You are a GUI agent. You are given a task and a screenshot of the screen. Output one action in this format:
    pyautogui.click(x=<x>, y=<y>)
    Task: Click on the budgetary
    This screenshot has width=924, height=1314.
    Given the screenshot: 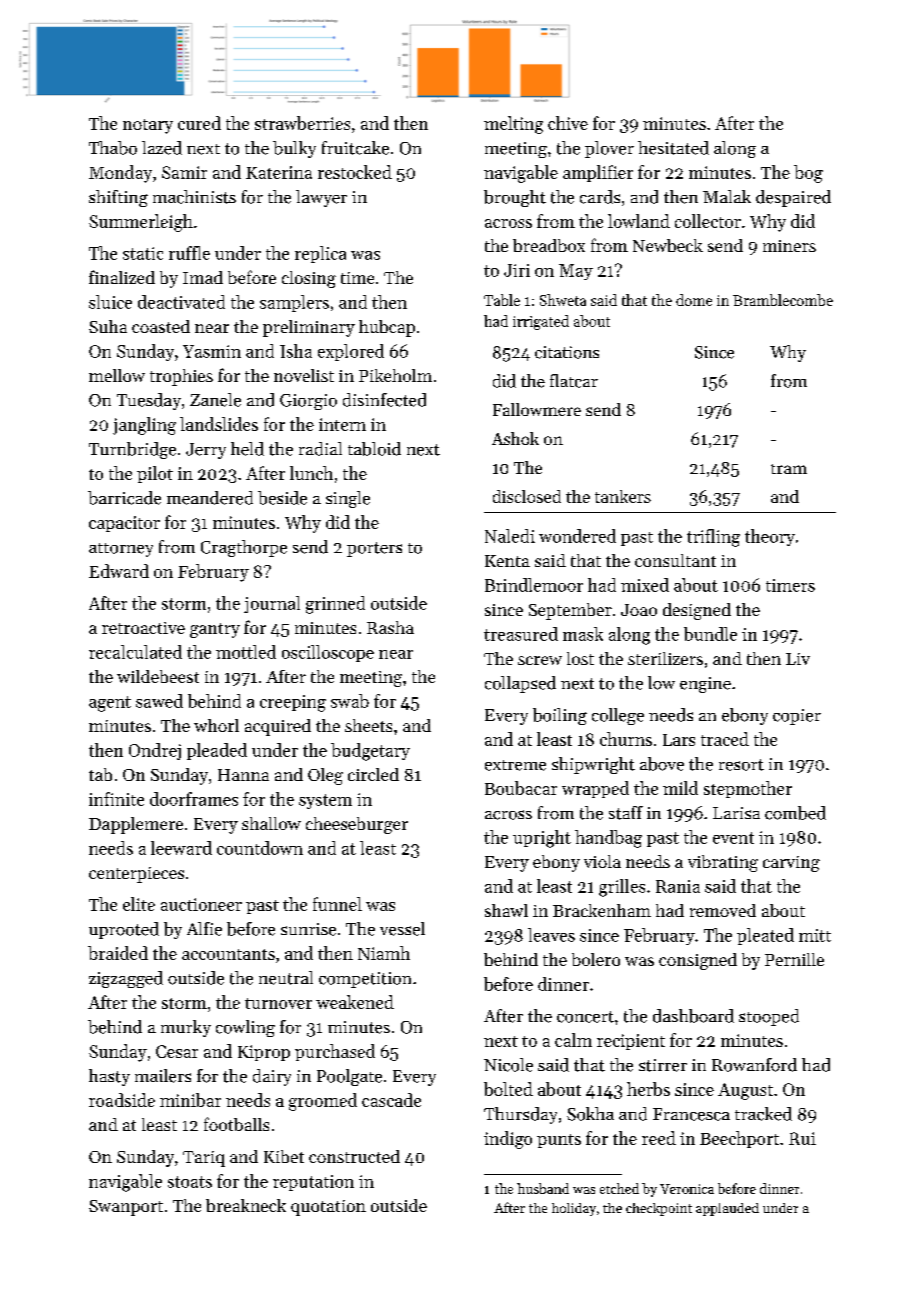 What is the action you would take?
    pyautogui.click(x=370, y=752)
